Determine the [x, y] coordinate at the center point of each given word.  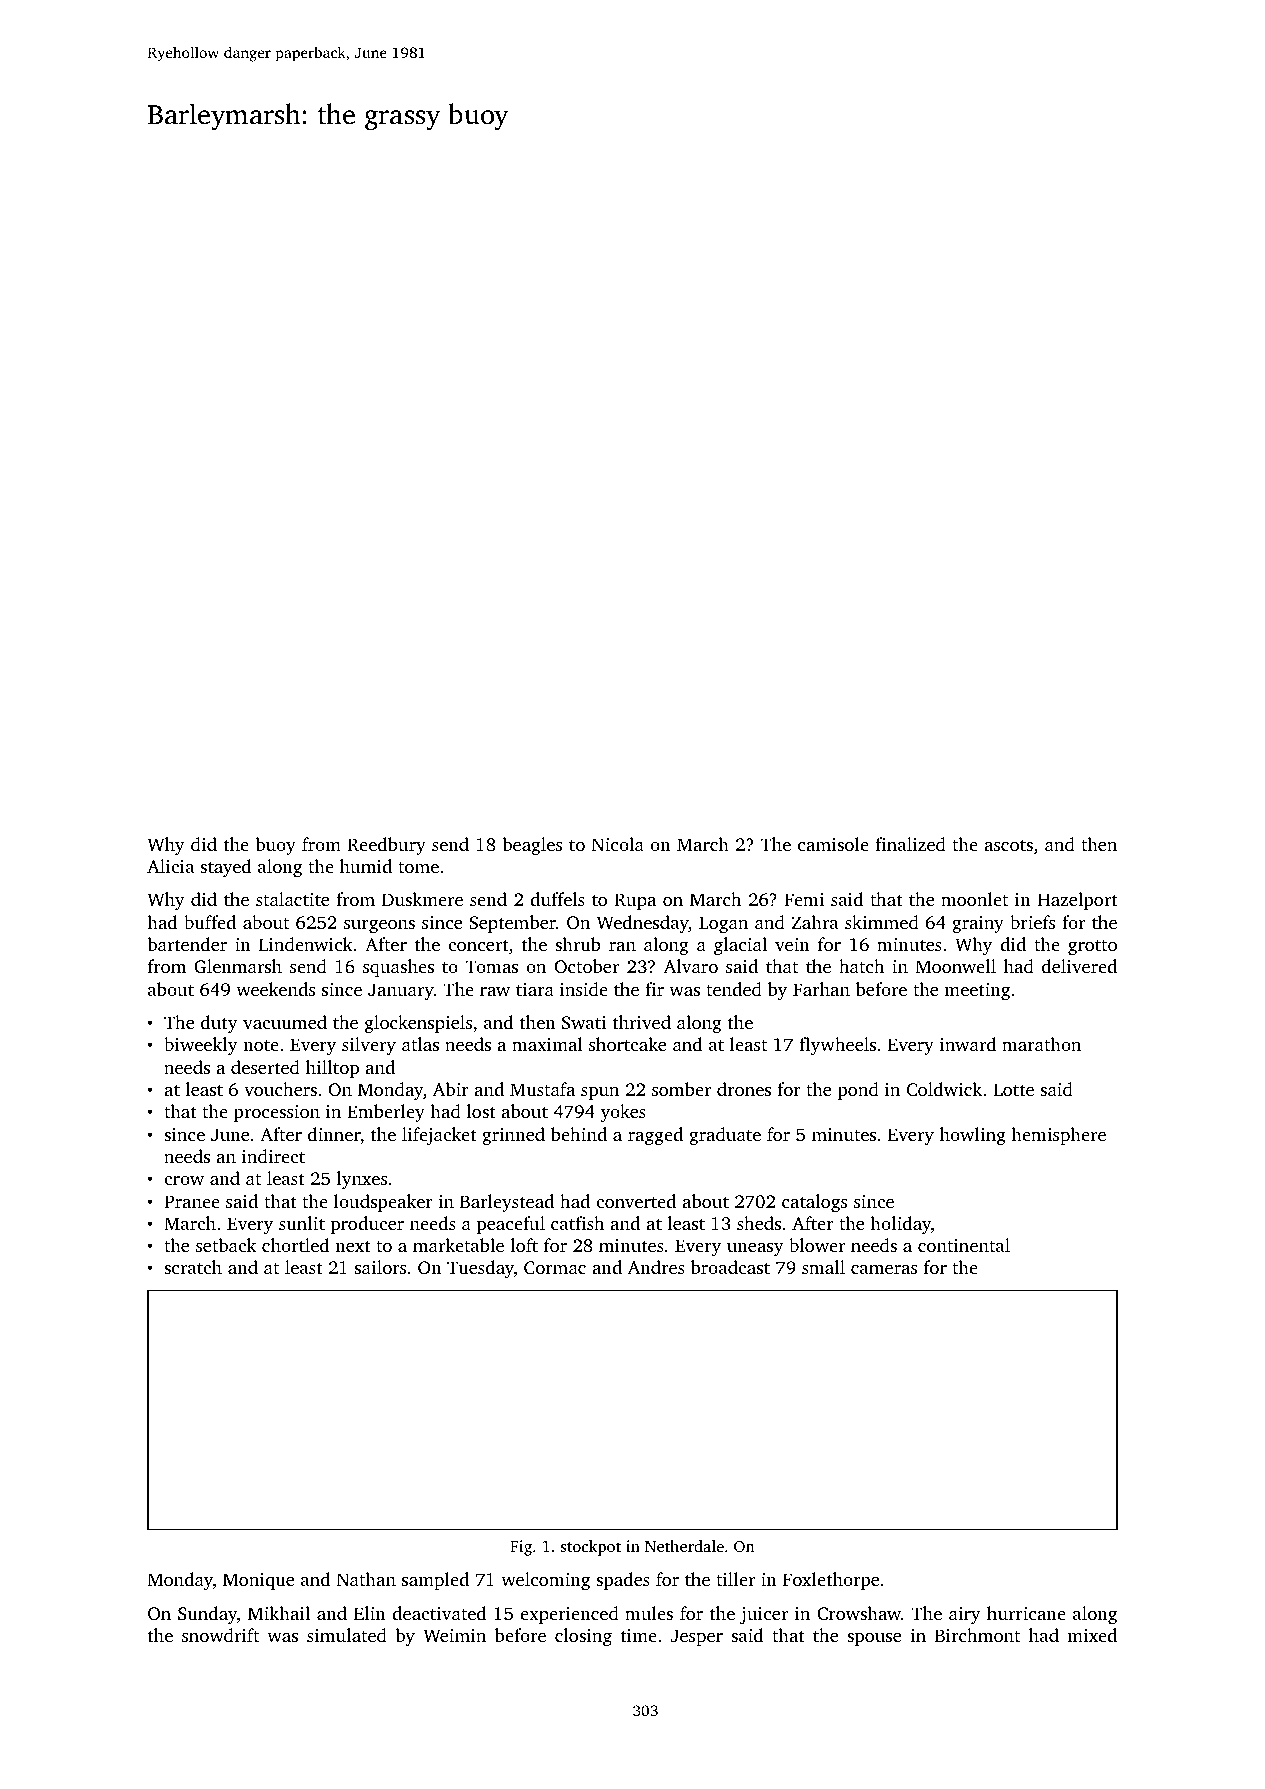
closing [583, 1637]
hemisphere [1058, 1136]
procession [277, 1113]
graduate [725, 1136]
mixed [1092, 1635]
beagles [532, 846]
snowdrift [220, 1635]
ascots [1008, 845]
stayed [225, 868]
